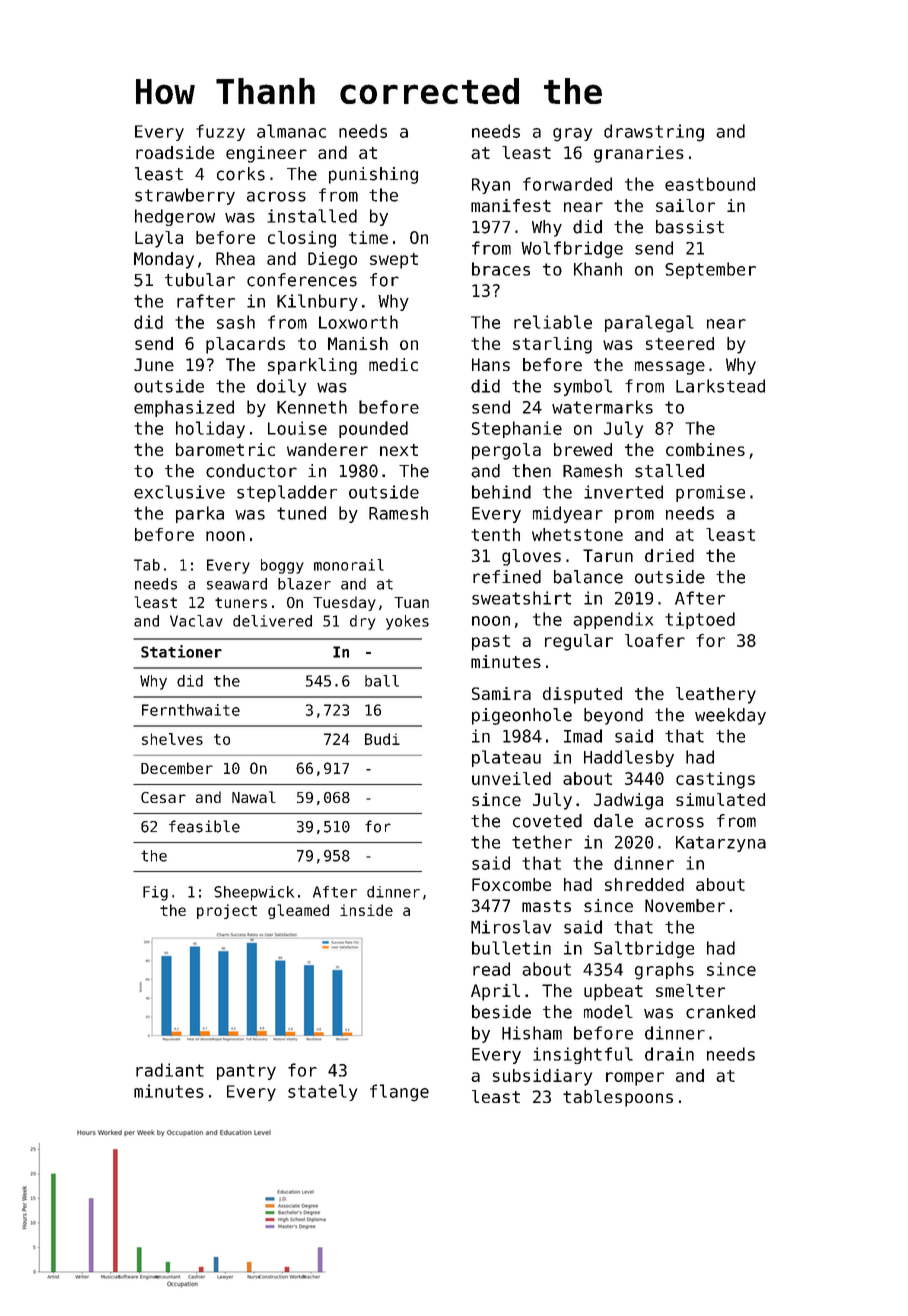 Image resolution: width=908 pixels, height=1316 pixels. I want to click on corks, so click(241, 174).
